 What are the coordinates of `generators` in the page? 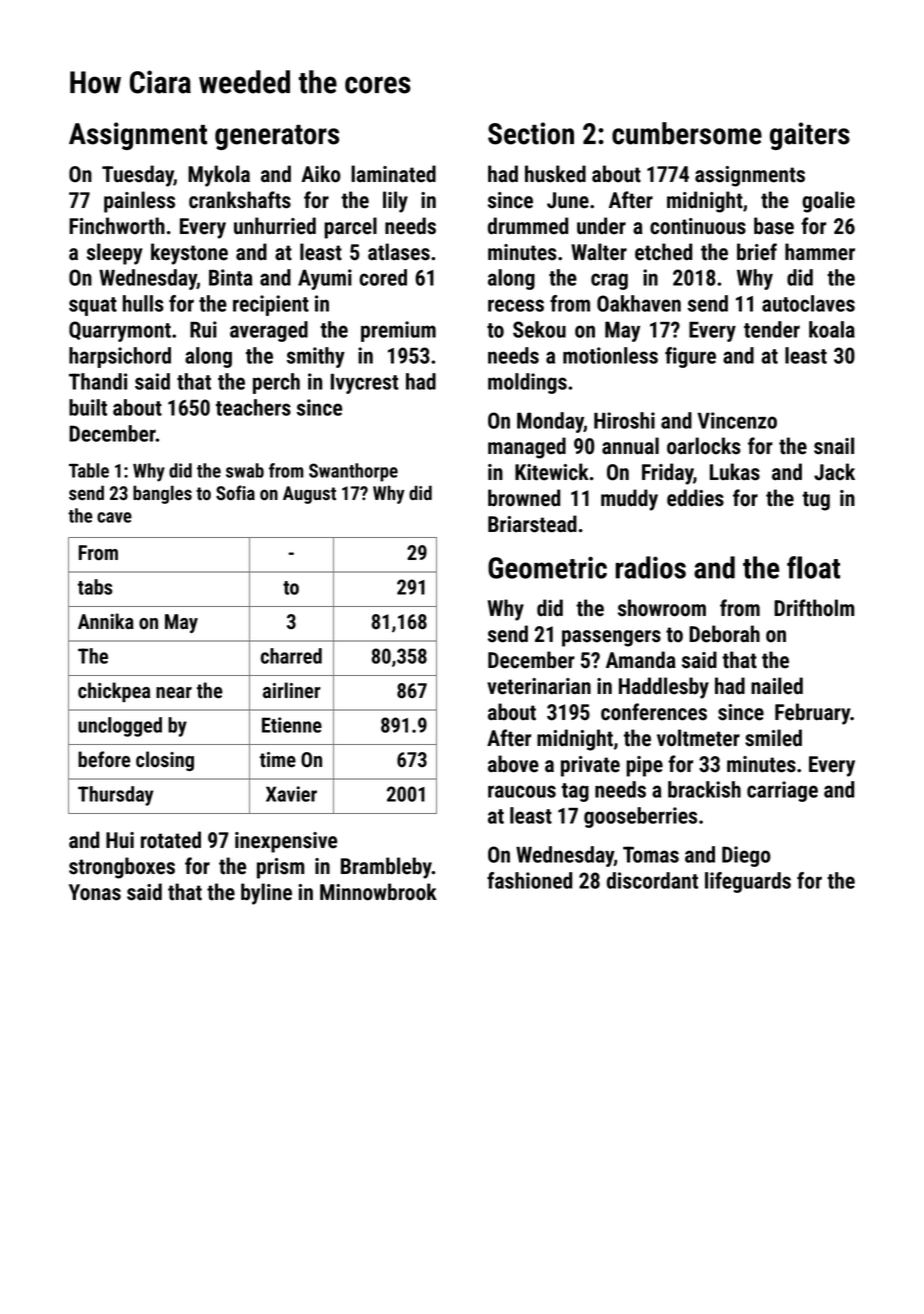 It's located at (277, 137).
